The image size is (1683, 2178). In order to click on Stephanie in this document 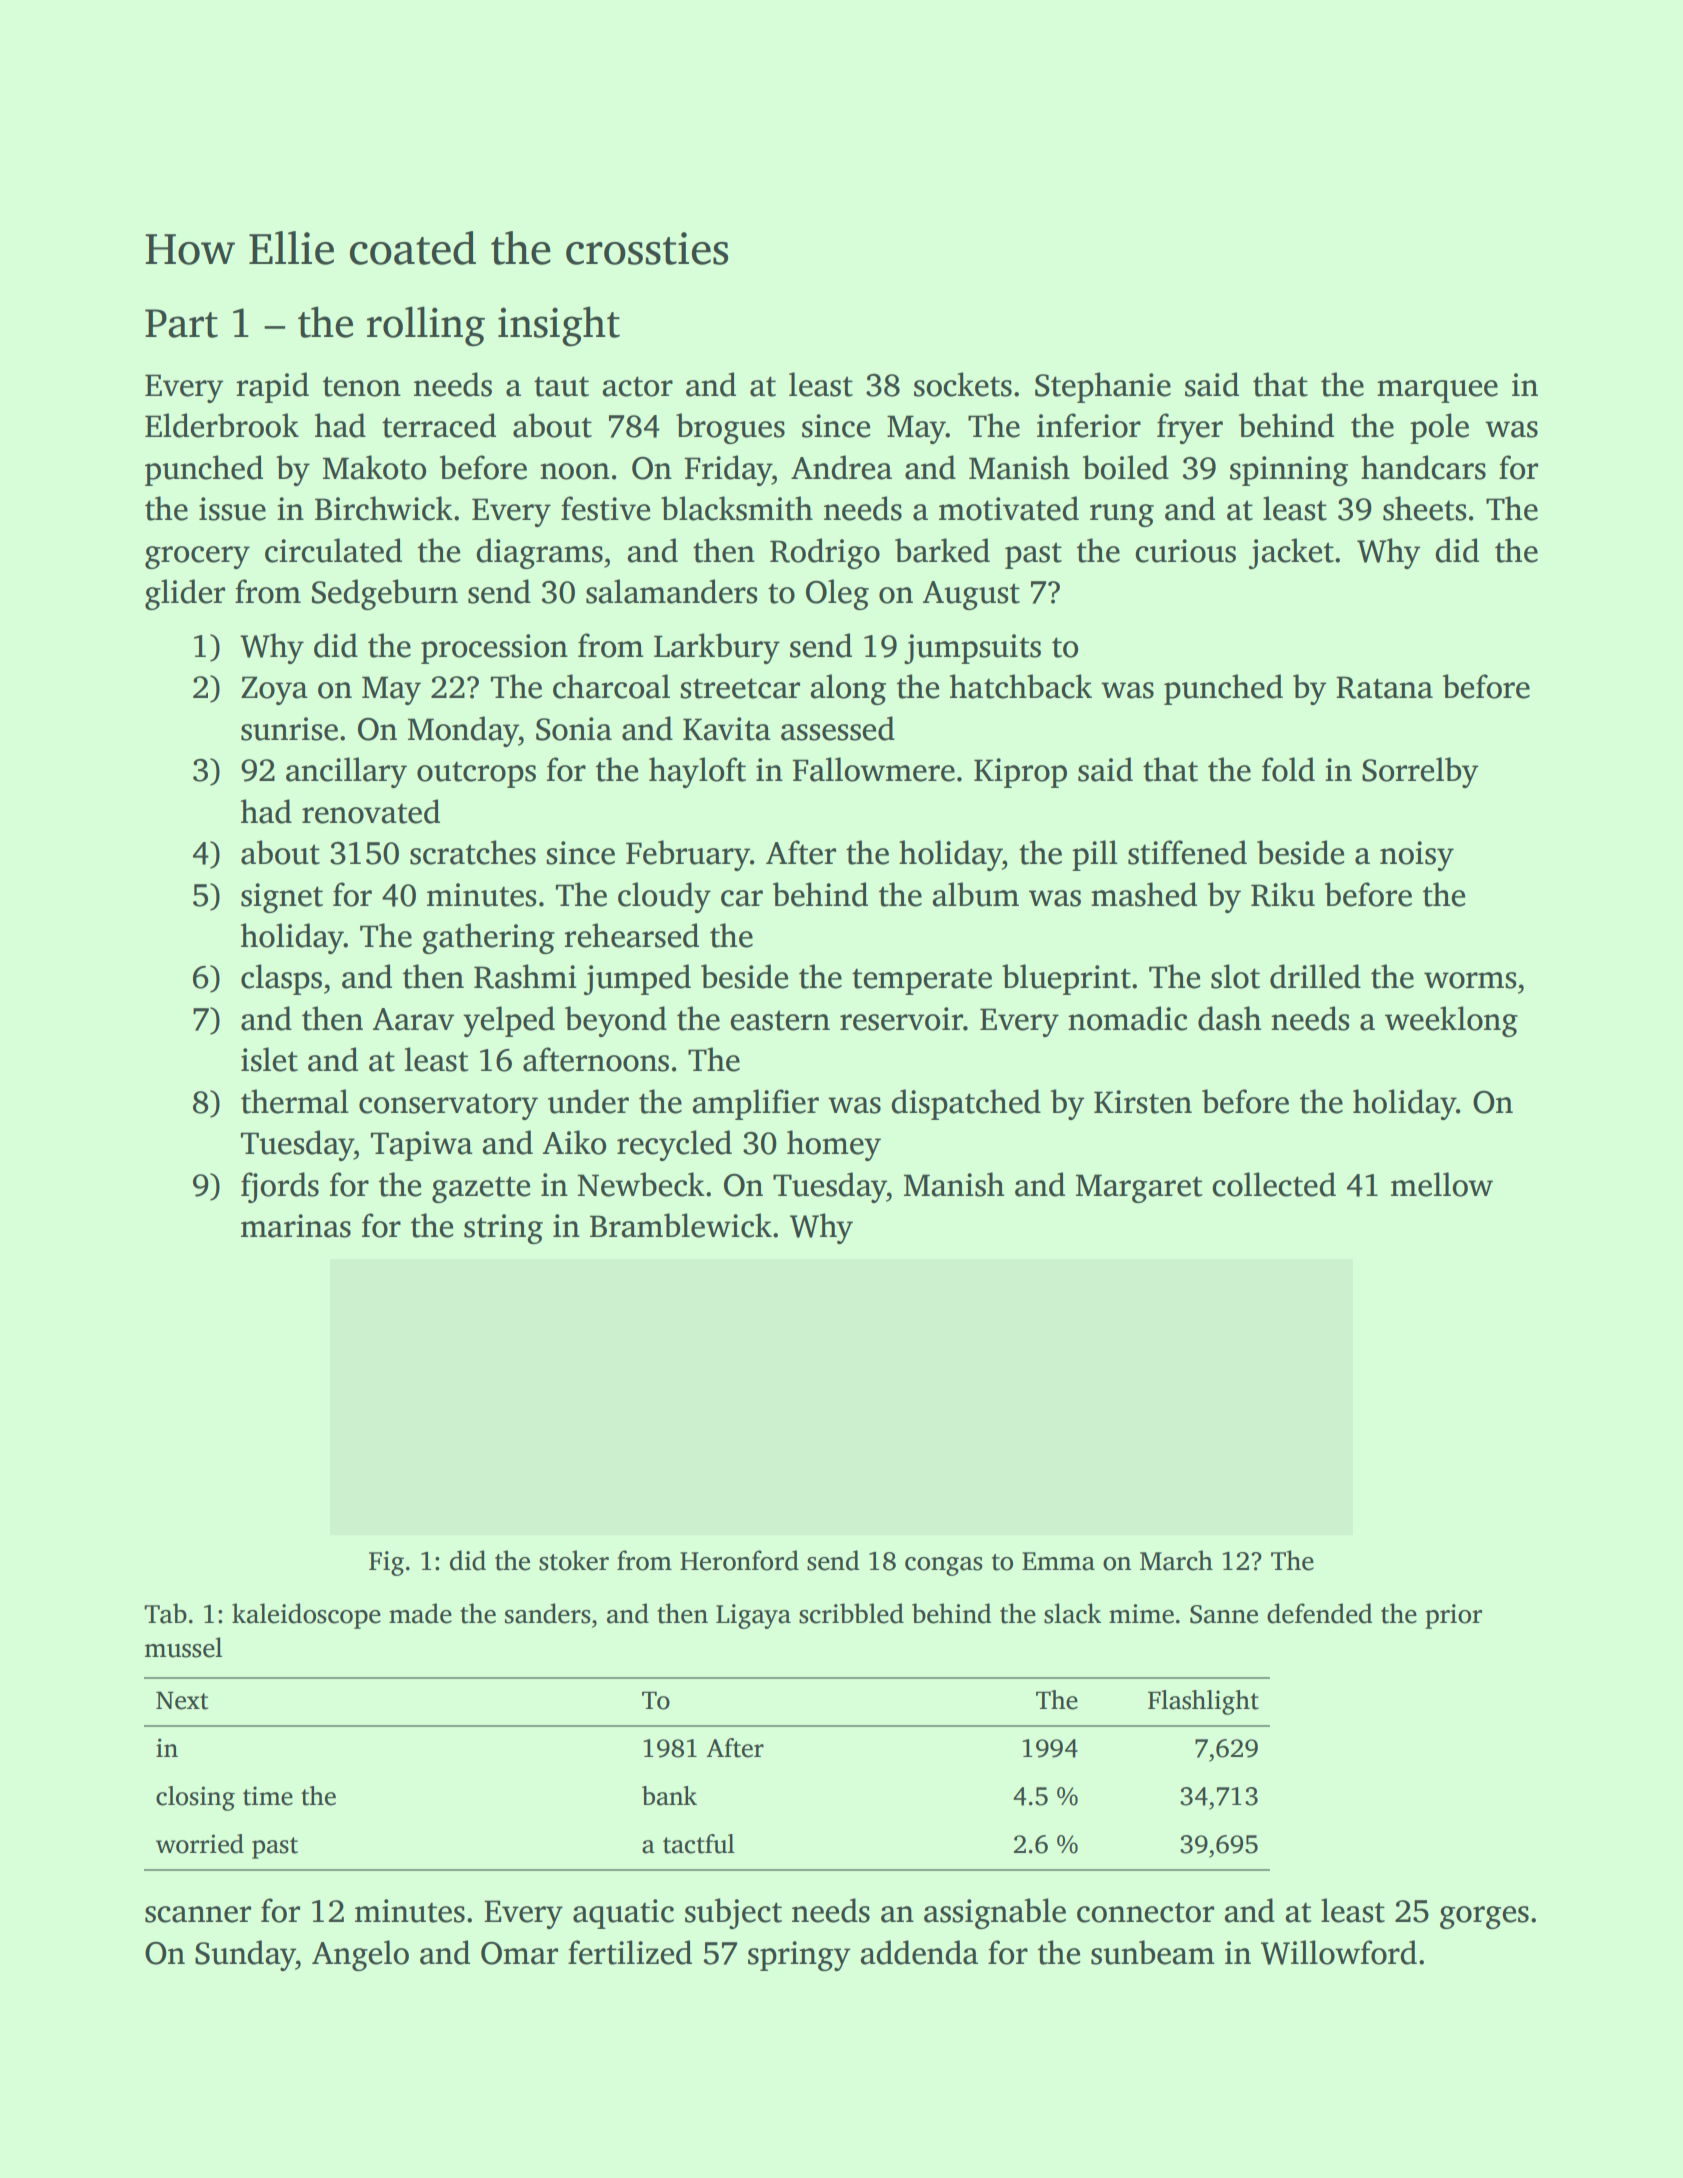, I will do `click(1103, 387)`.
